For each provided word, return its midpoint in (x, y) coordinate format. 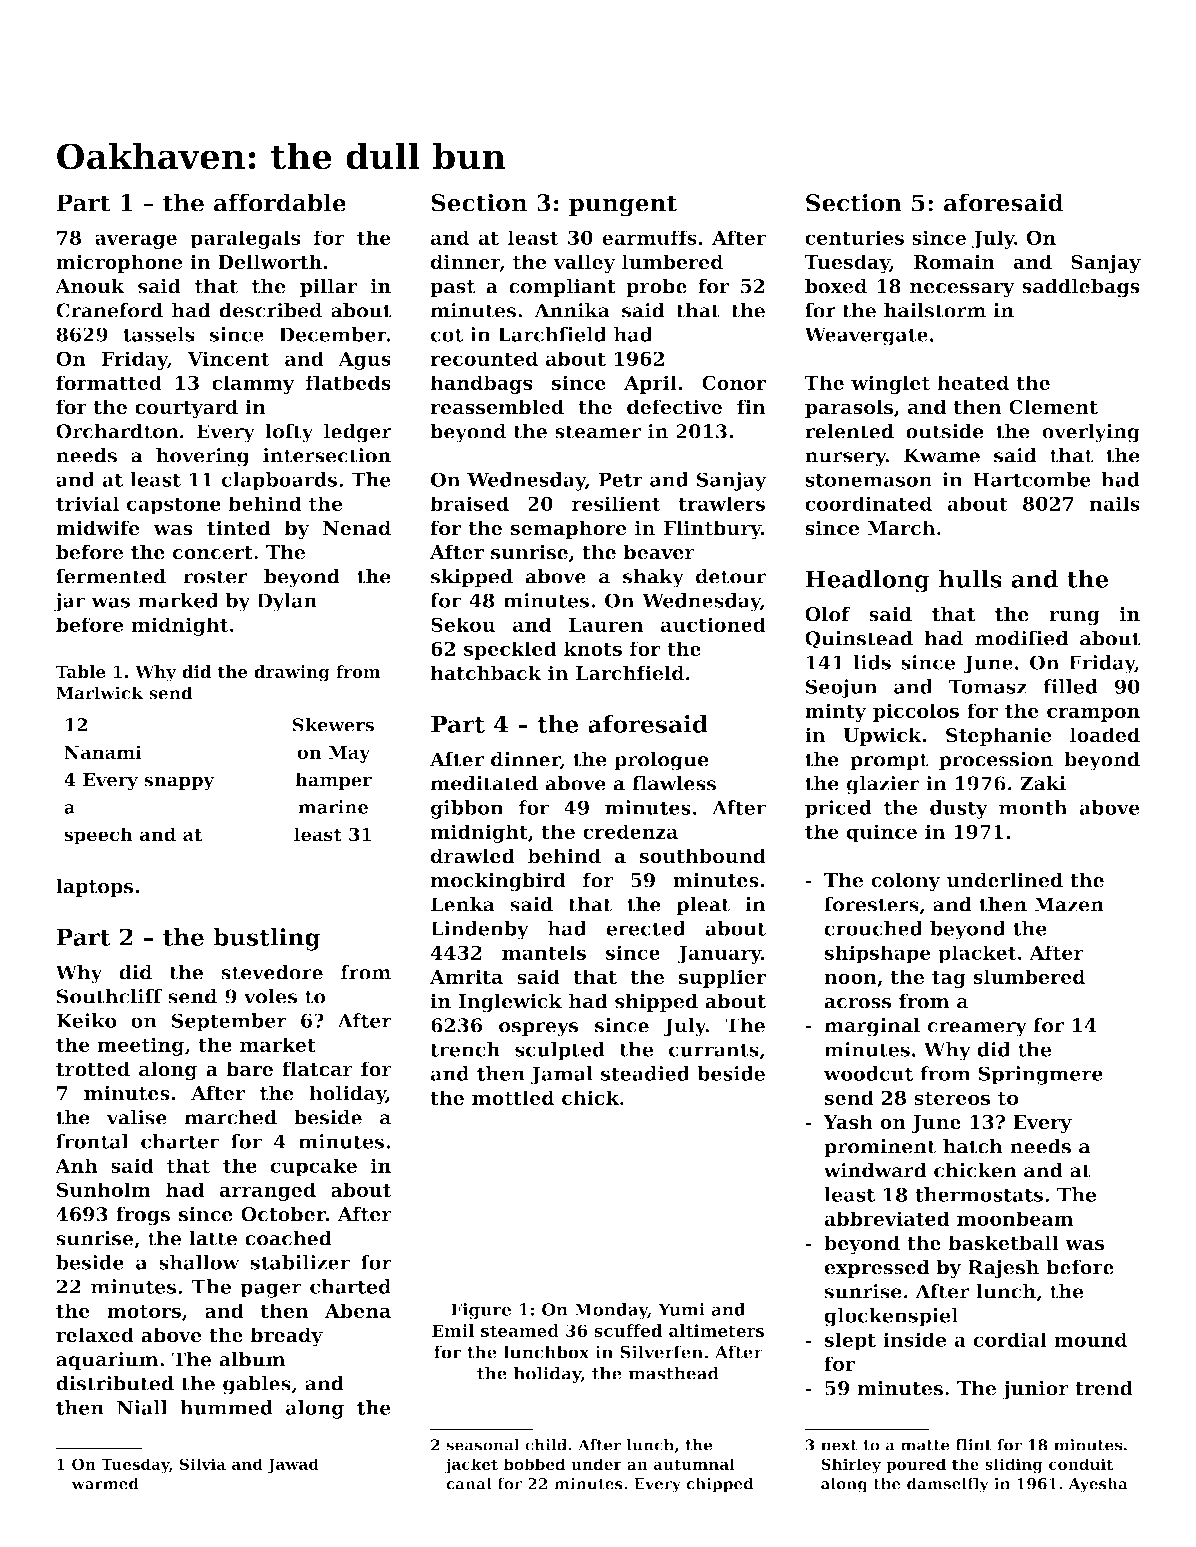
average (136, 241)
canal (469, 1483)
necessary (962, 290)
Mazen (1069, 904)
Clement (1053, 407)
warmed (105, 1483)
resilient (616, 503)
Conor (734, 382)
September (229, 1022)
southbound (703, 856)
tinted (239, 528)
